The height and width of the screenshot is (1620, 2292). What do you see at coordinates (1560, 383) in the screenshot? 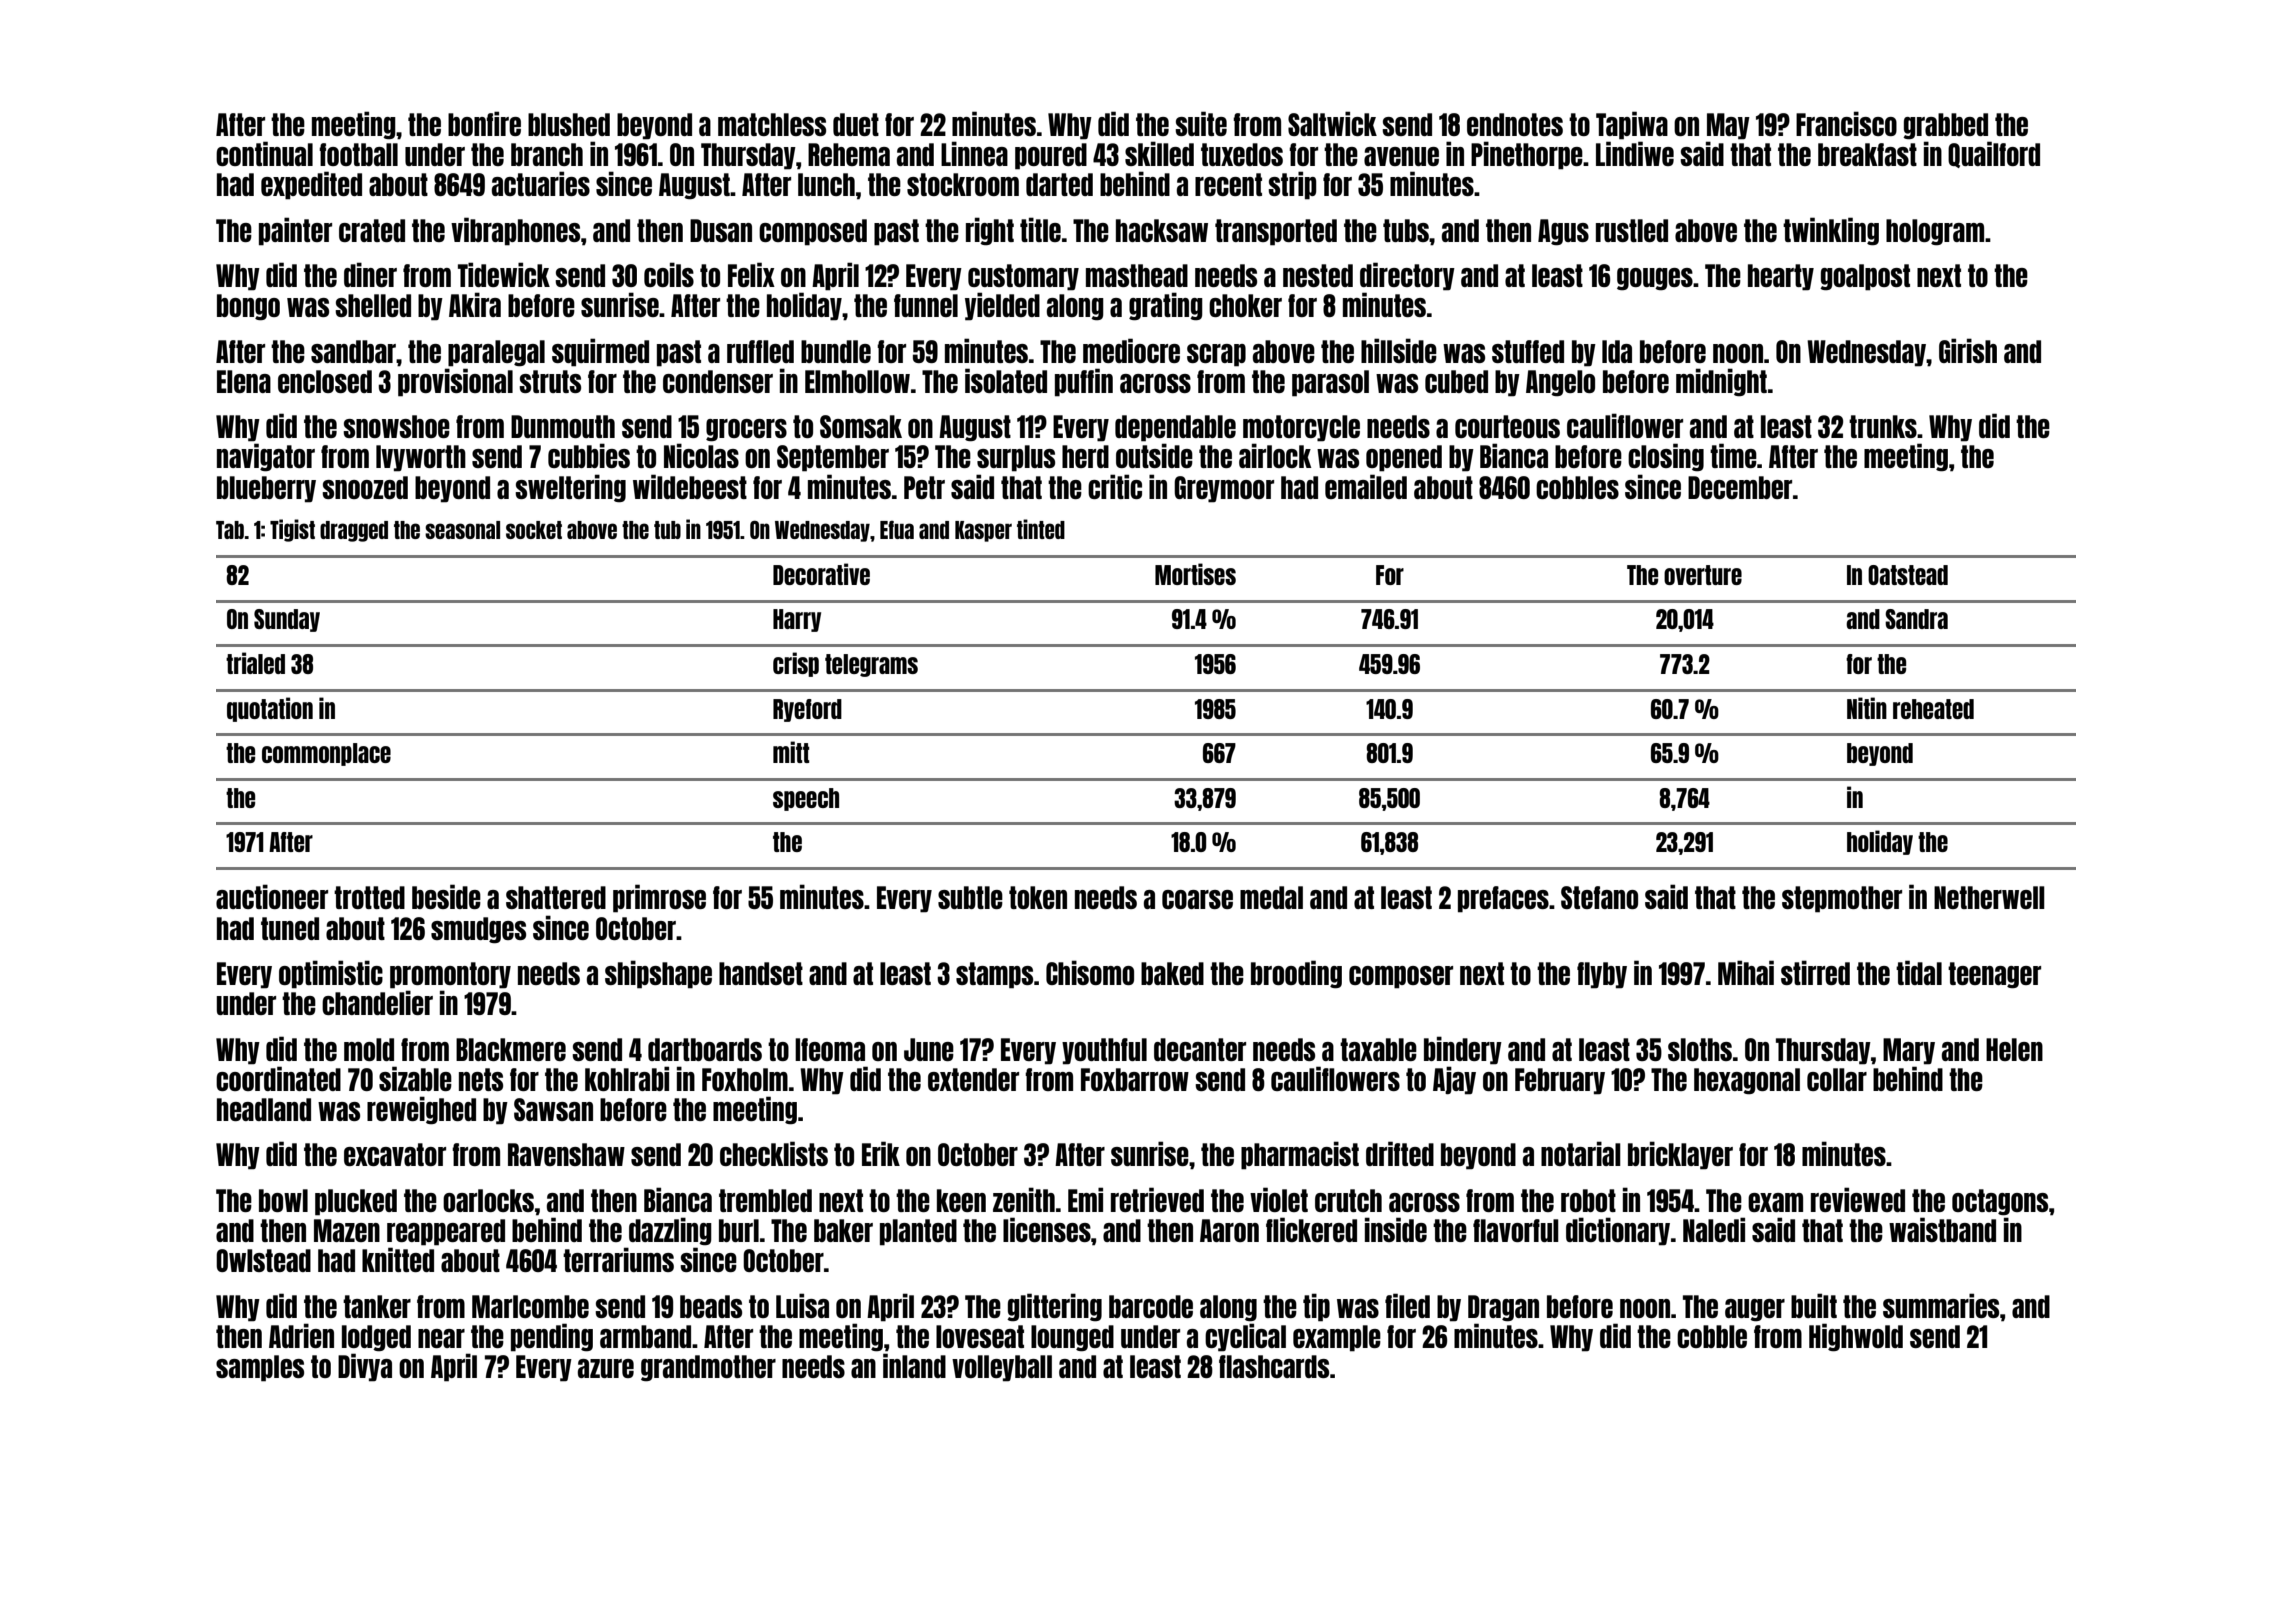
I see `Angelo` at bounding box center [1560, 383].
